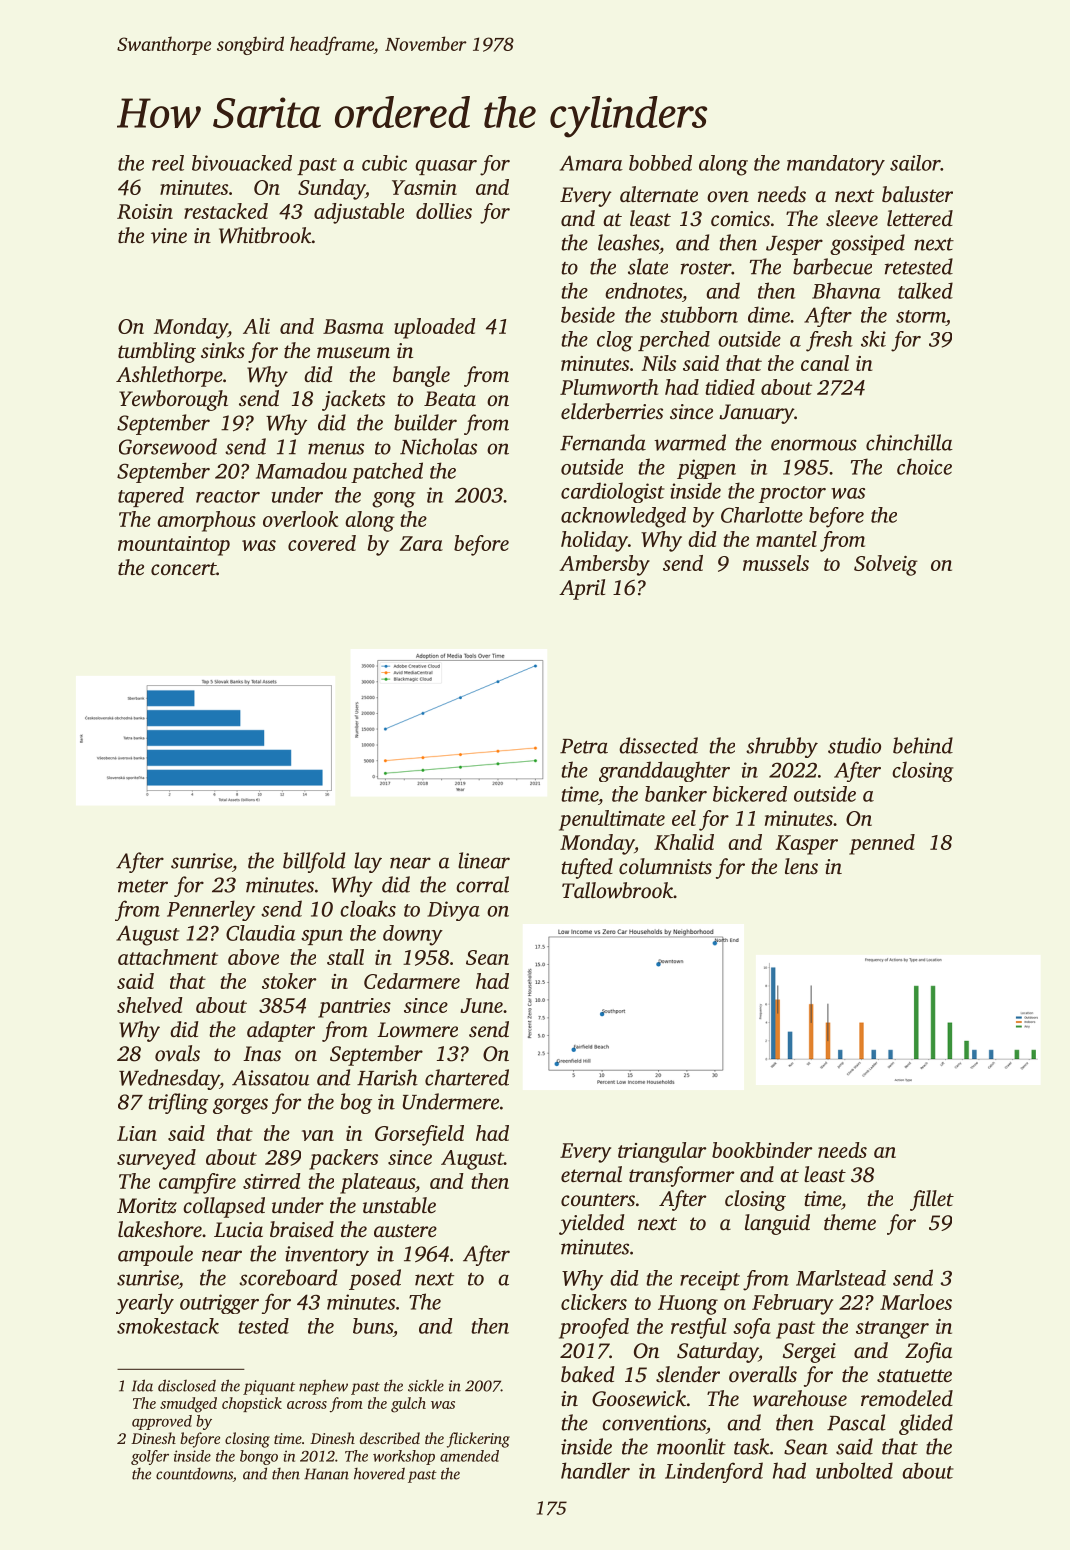  What do you see at coordinates (588, 314) in the screenshot?
I see `beside` at bounding box center [588, 314].
